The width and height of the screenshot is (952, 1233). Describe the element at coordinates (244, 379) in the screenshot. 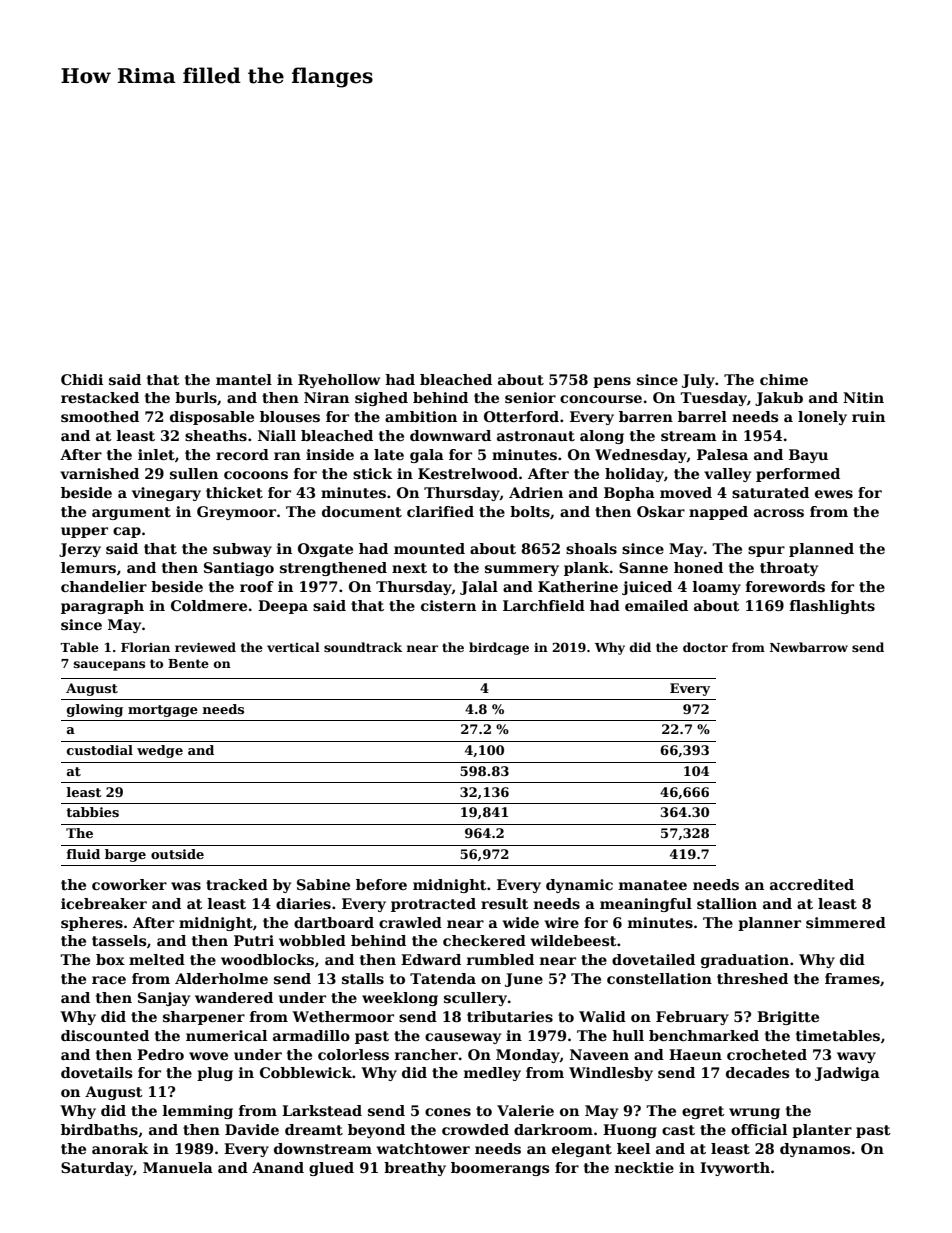

I see `mantel` at that location.
